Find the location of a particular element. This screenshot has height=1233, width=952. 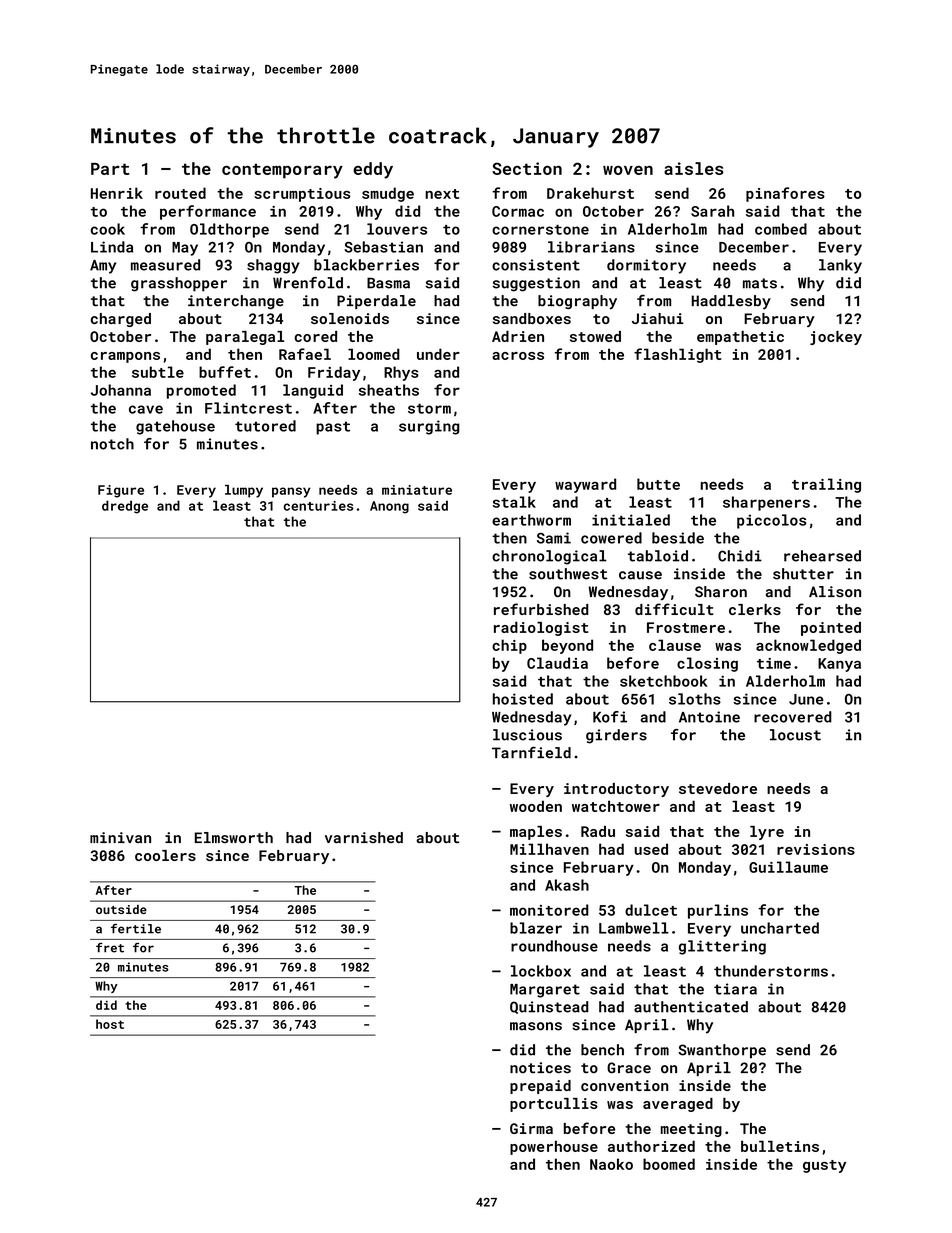

hoisted is located at coordinates (523, 699).
